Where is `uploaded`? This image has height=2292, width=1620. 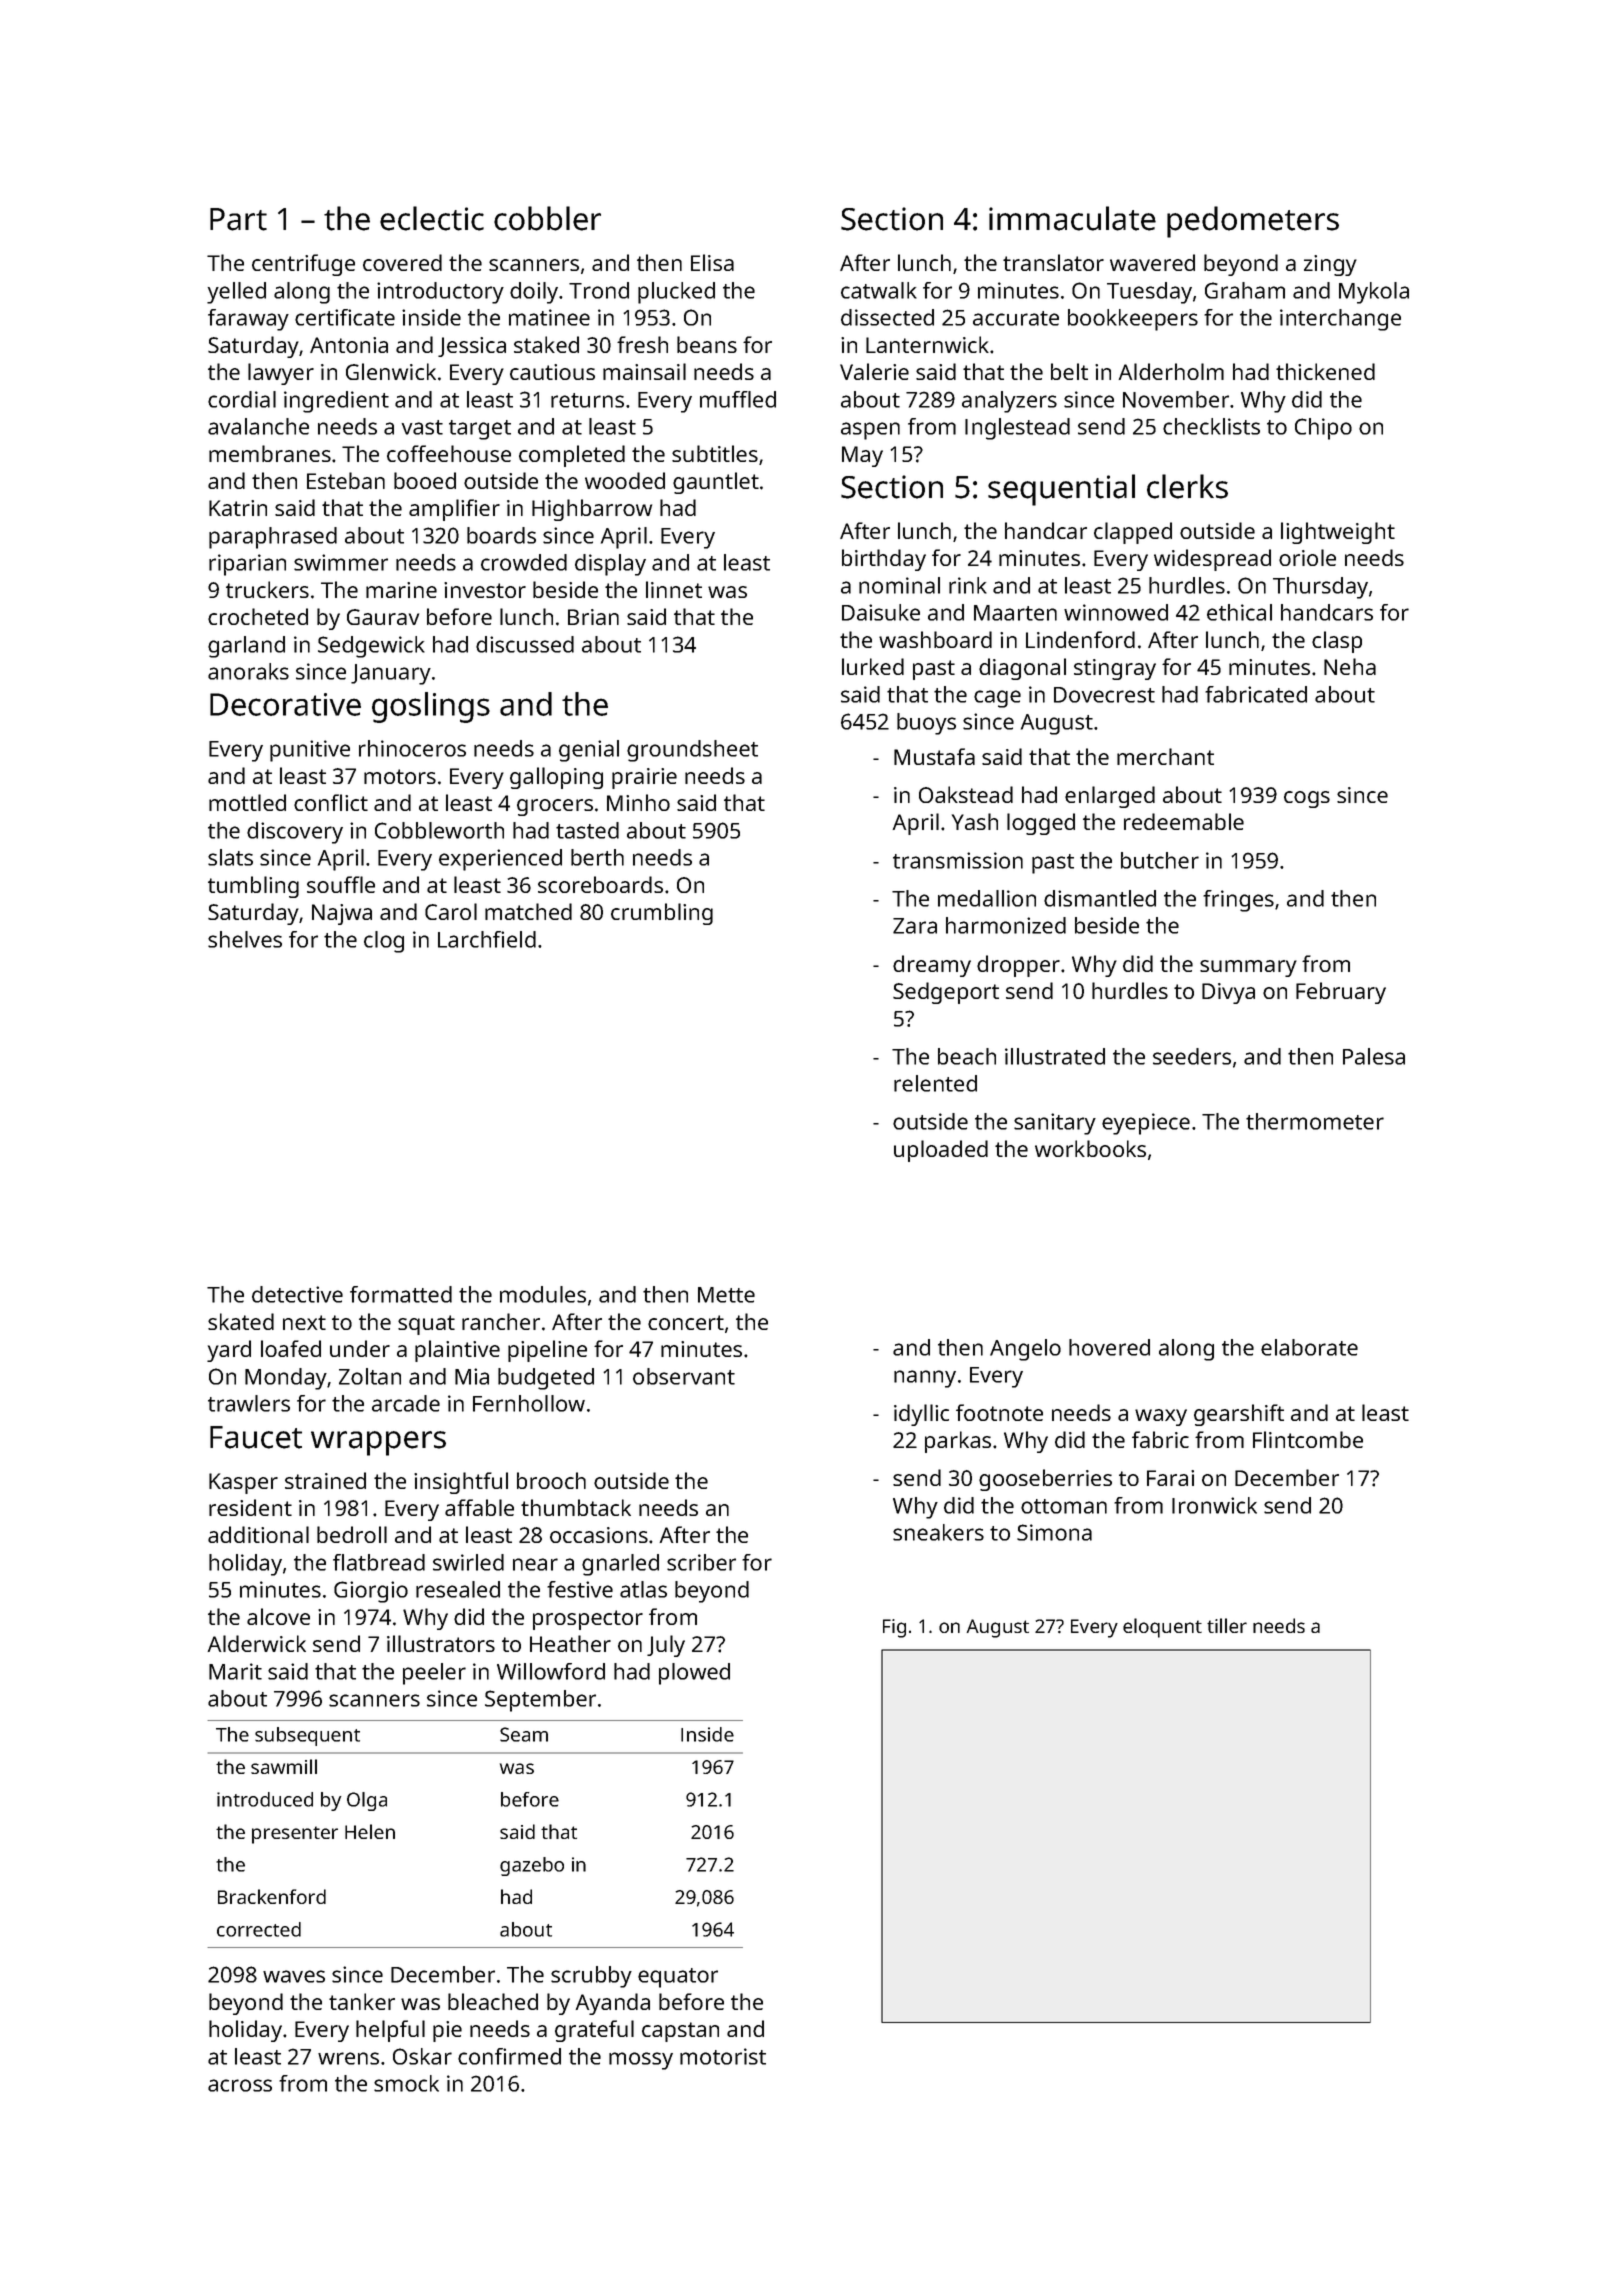 uploaded is located at coordinates (941, 1151).
